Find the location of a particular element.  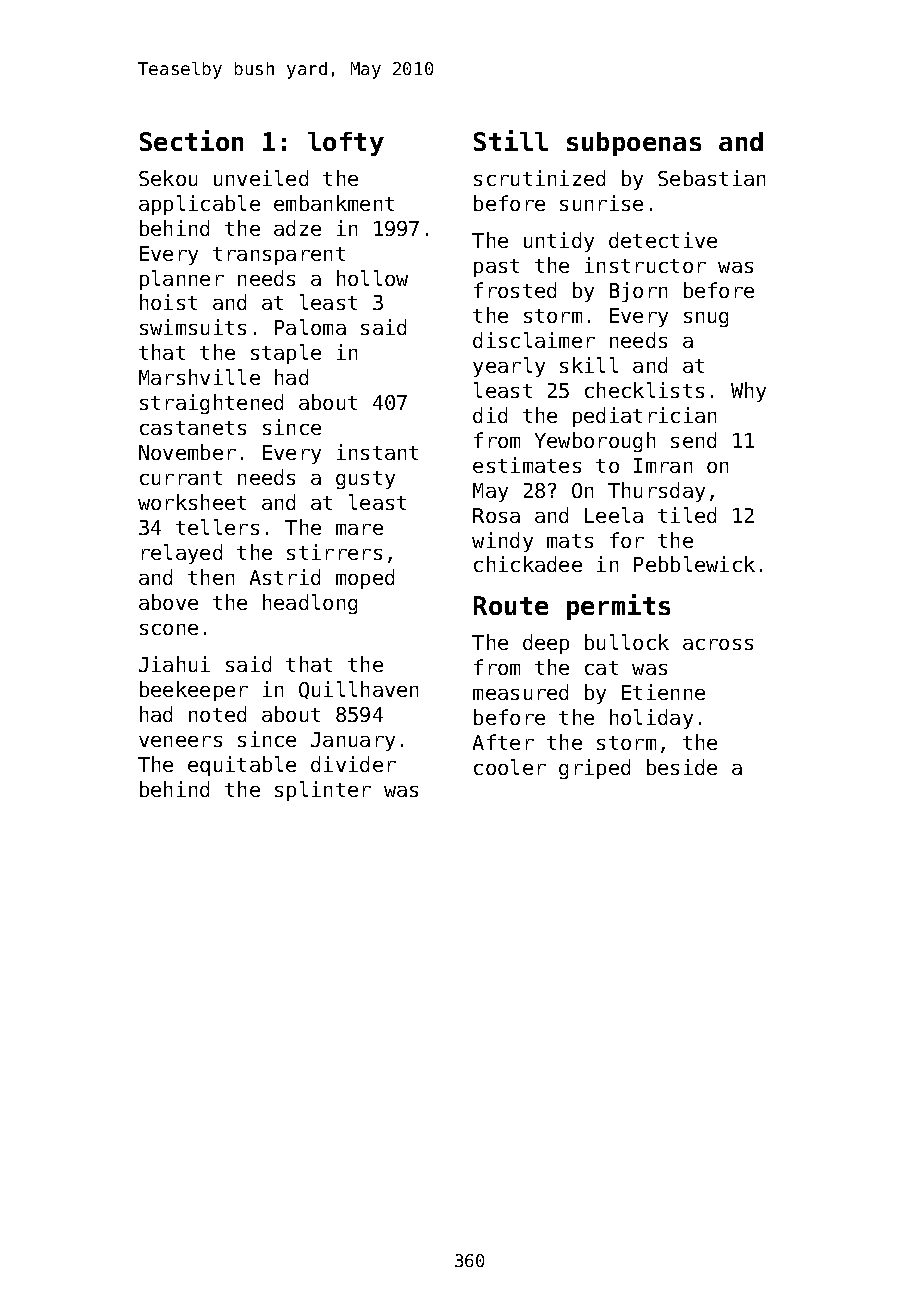

Still is located at coordinates (511, 140).
